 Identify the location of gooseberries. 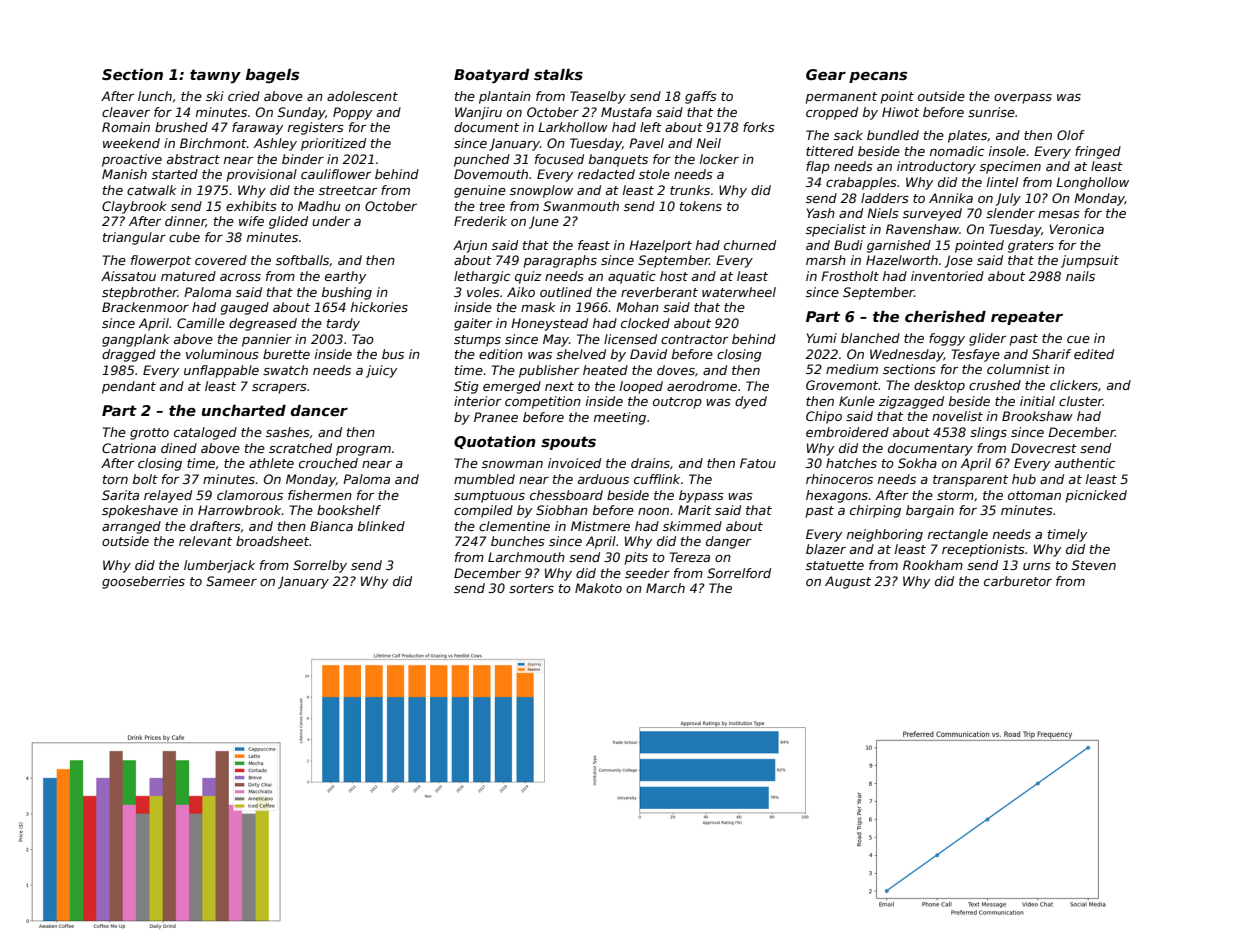
(143, 582).
